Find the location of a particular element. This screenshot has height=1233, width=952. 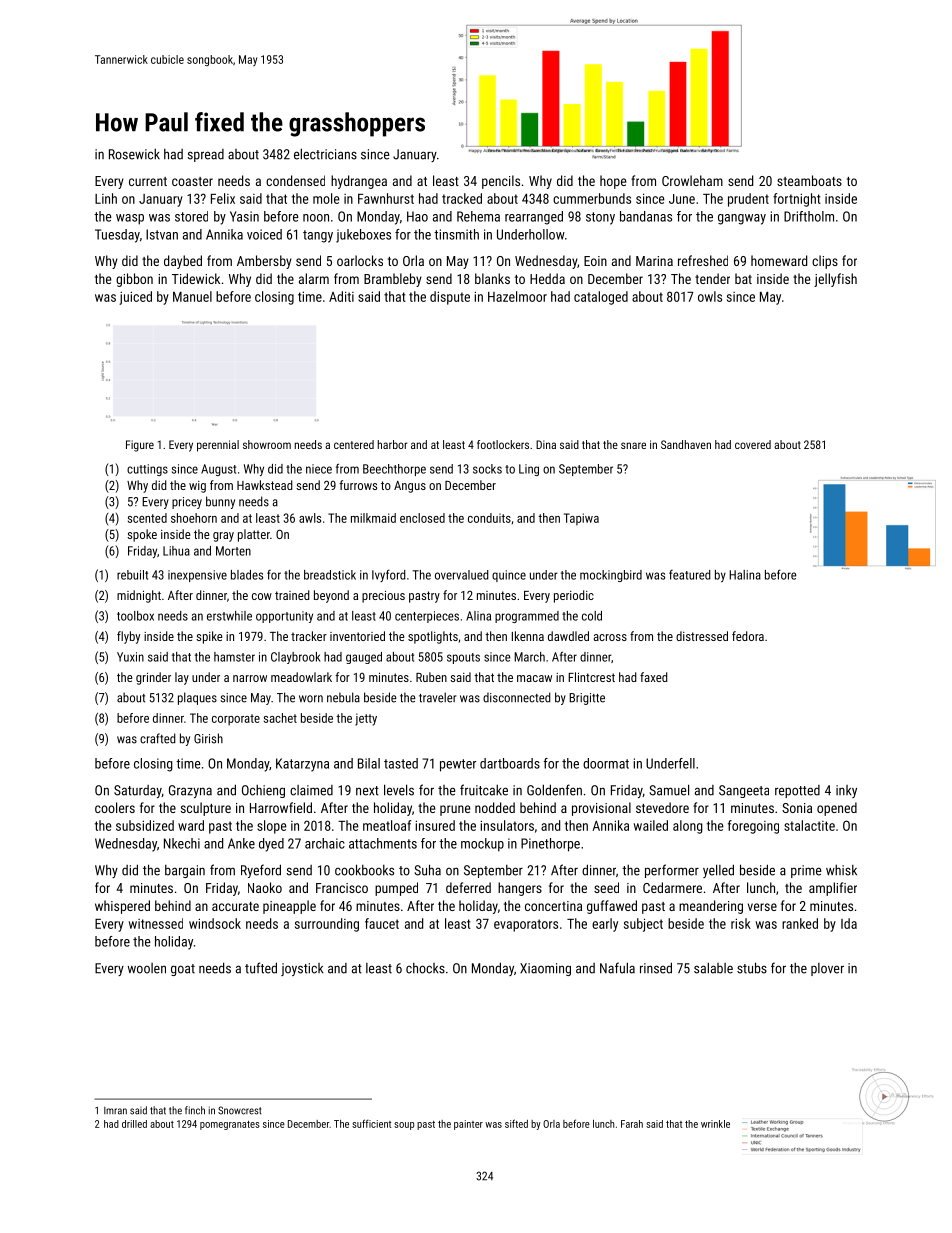

steamboats is located at coordinates (809, 180).
